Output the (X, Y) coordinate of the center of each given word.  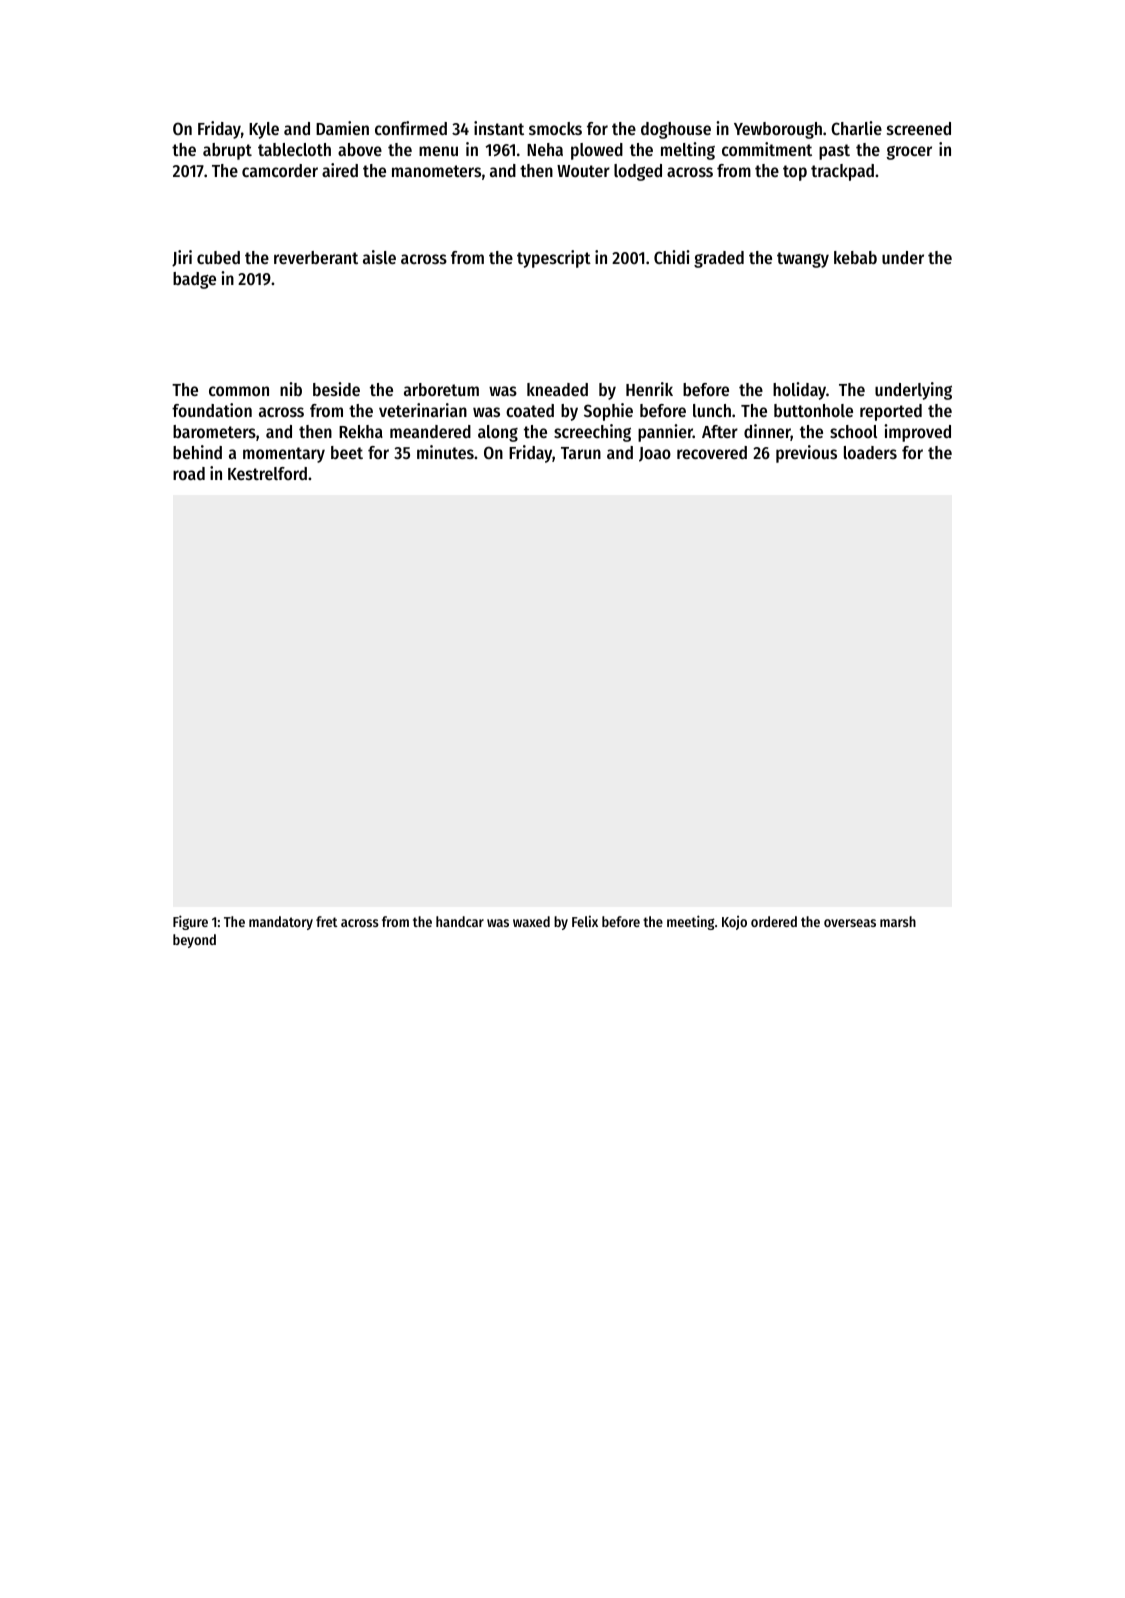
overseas (850, 923)
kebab (855, 257)
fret (327, 921)
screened (919, 128)
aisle (379, 257)
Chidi (672, 257)
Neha (545, 149)
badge (194, 280)
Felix (585, 921)
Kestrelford (267, 473)
